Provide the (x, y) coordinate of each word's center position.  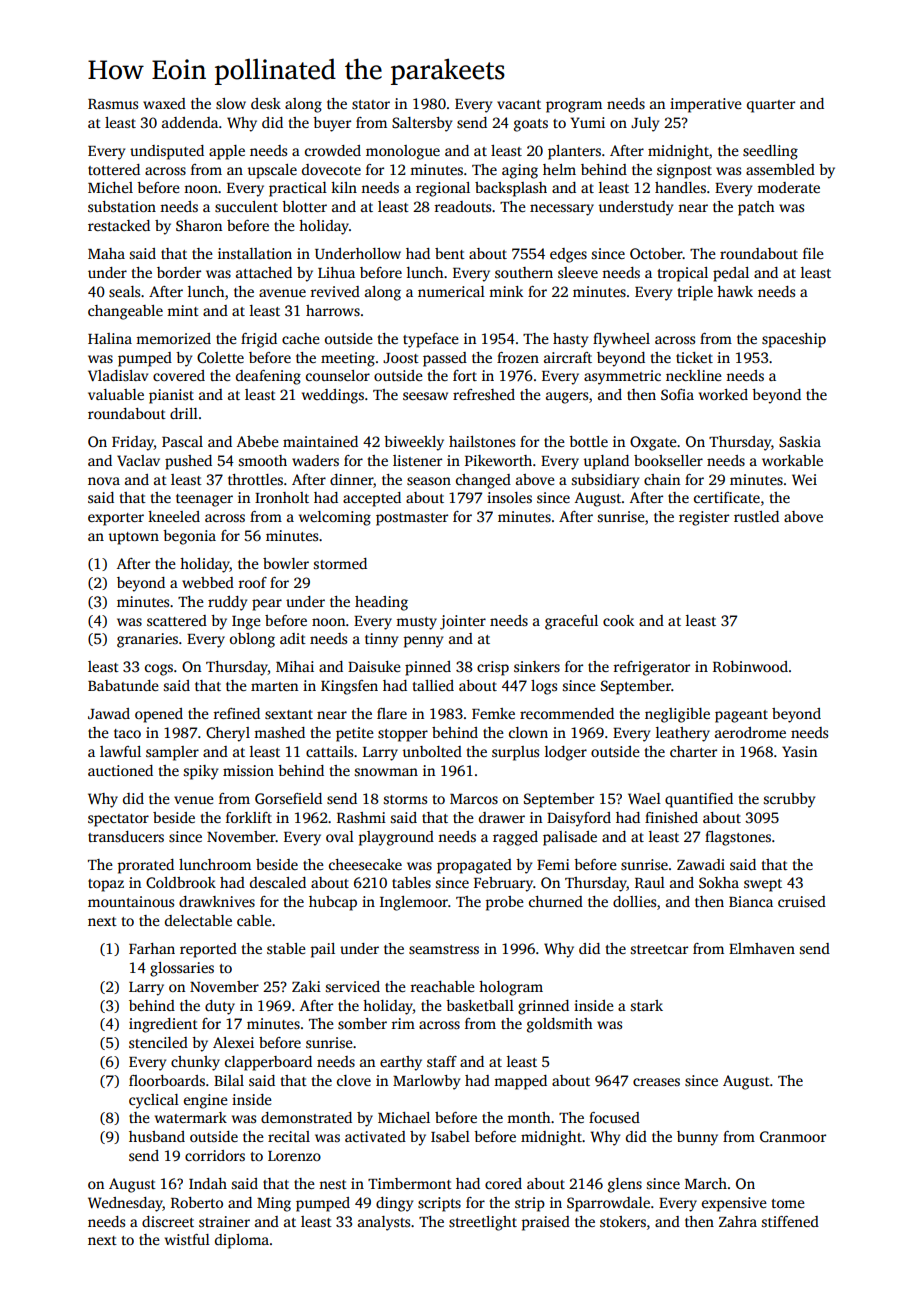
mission (248, 770)
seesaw (425, 396)
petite (355, 734)
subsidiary (605, 481)
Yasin (799, 751)
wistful (187, 1239)
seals (124, 291)
